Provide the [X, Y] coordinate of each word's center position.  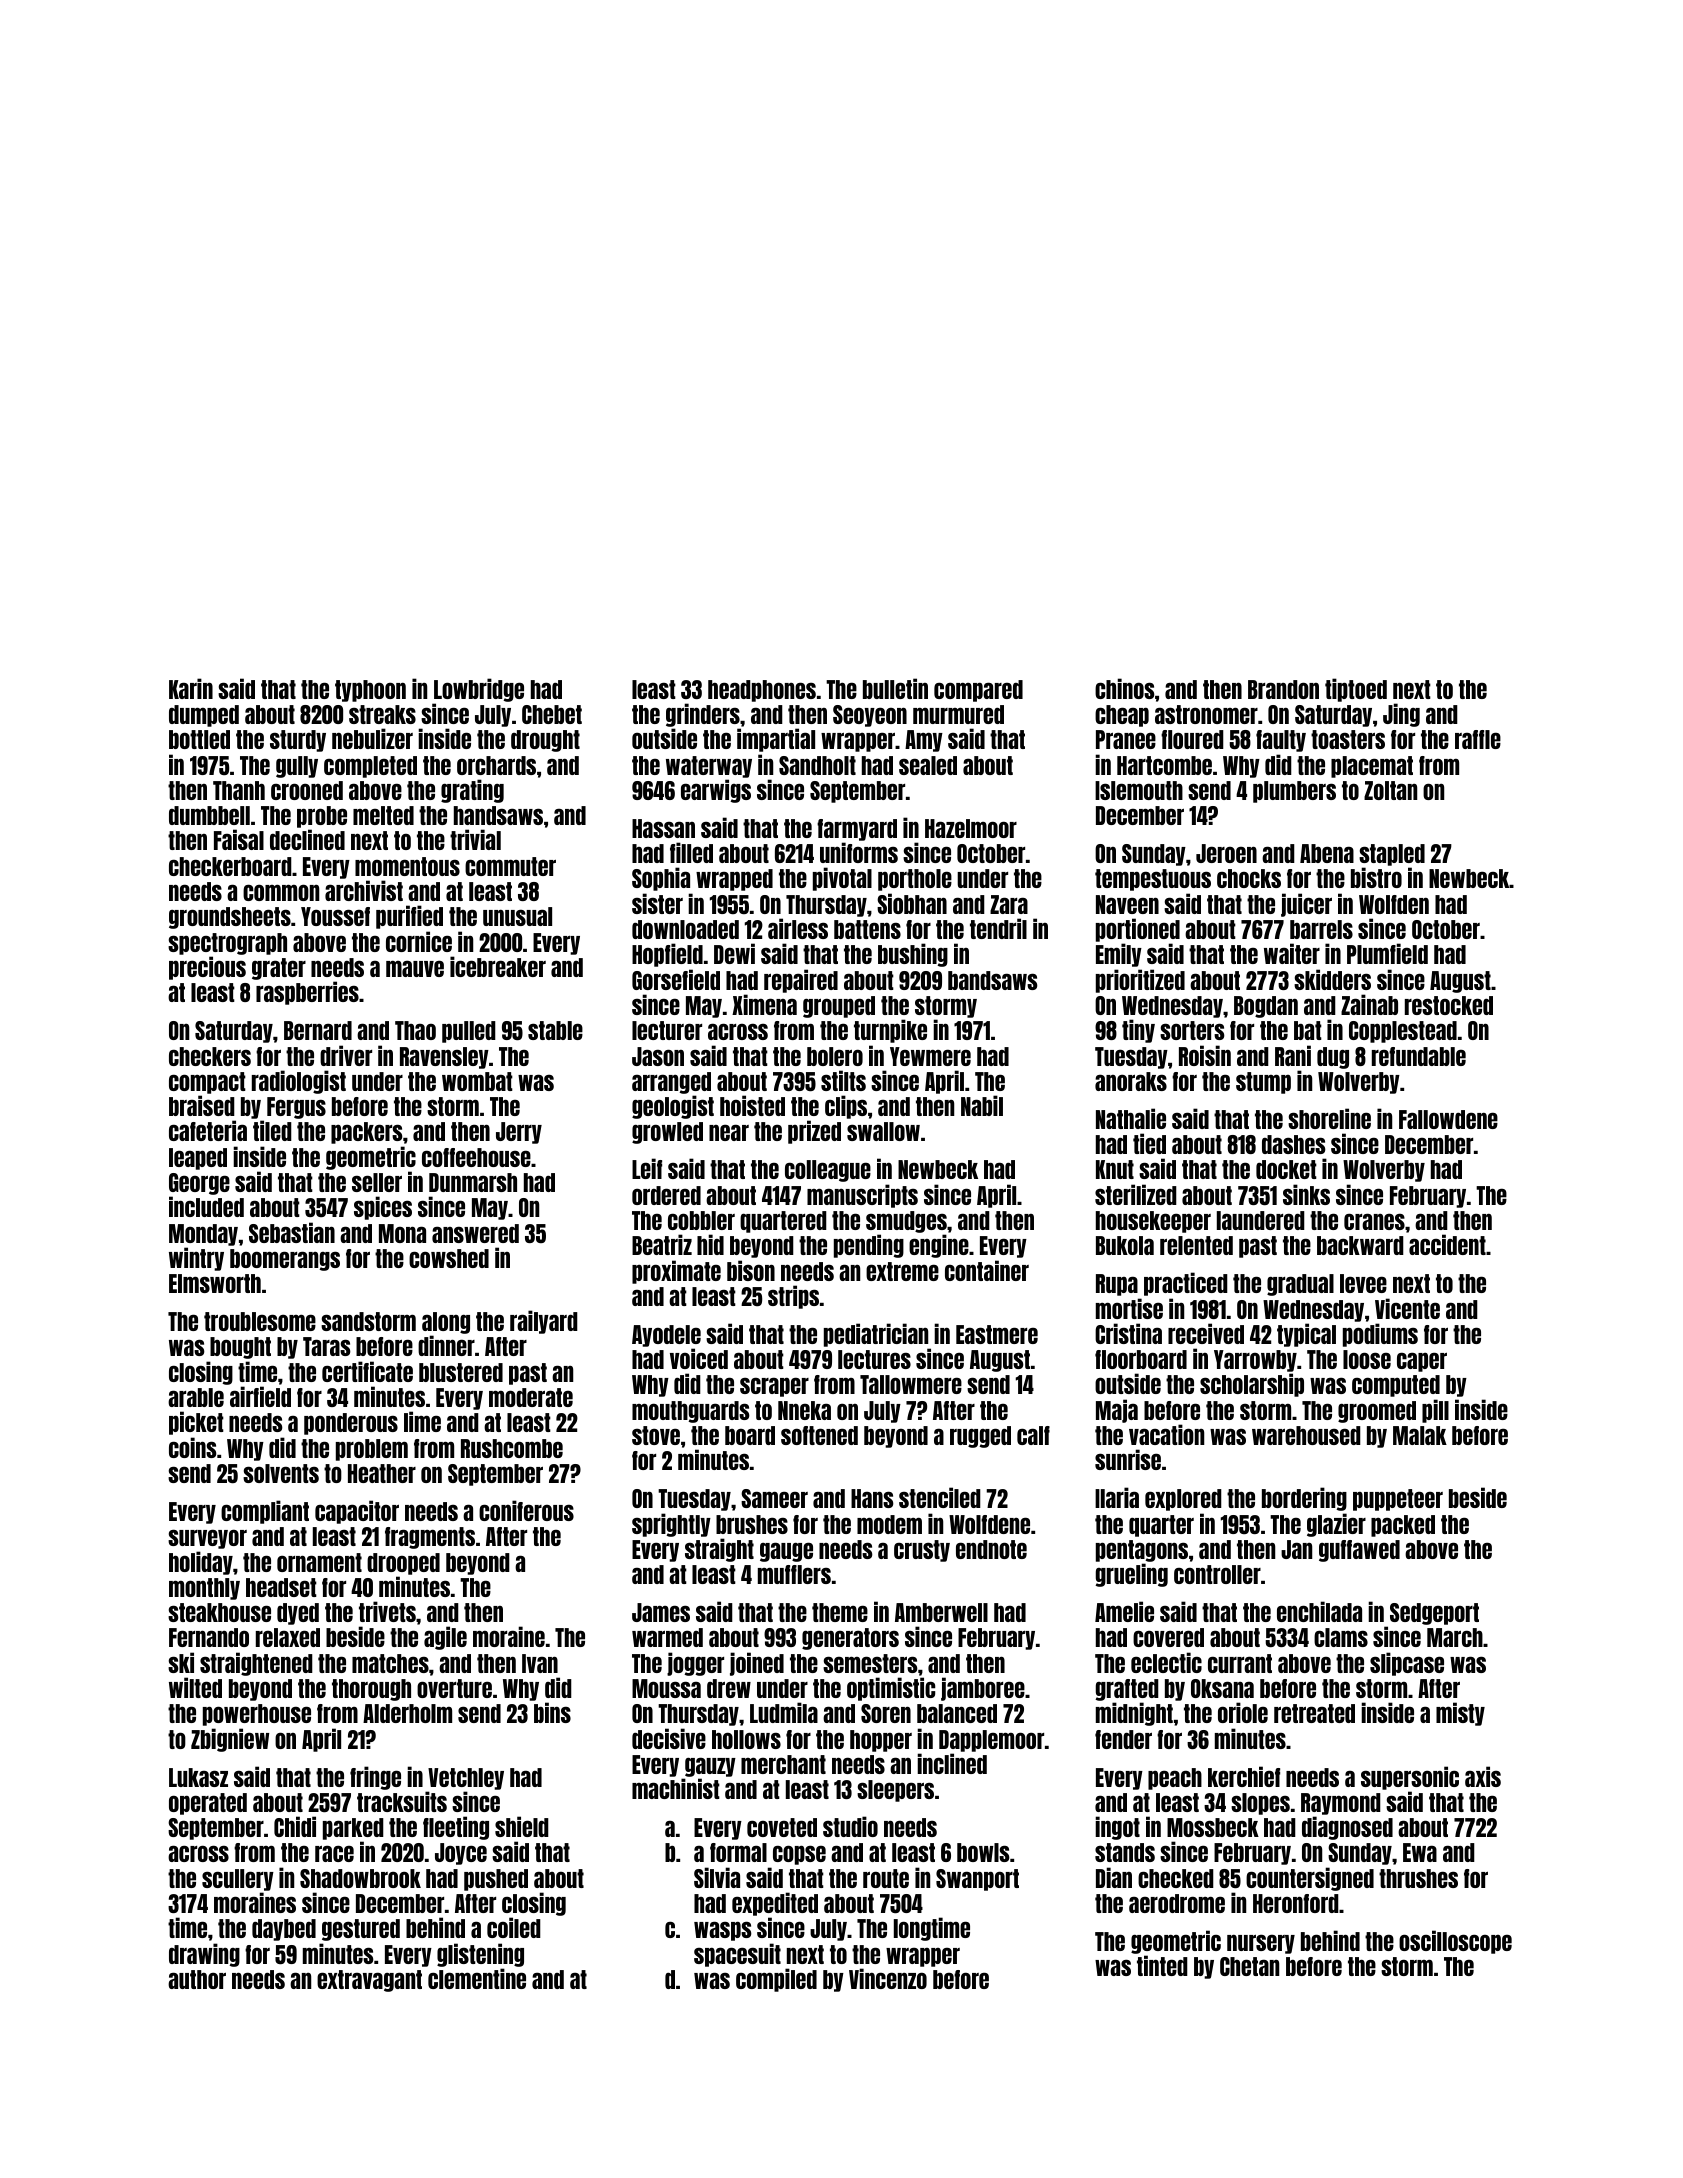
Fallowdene [1448, 1119]
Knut [1115, 1169]
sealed [928, 765]
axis [1483, 1776]
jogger [695, 1664]
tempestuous [1153, 880]
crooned [307, 790]
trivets [387, 1611]
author [197, 1979]
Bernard [318, 1030]
